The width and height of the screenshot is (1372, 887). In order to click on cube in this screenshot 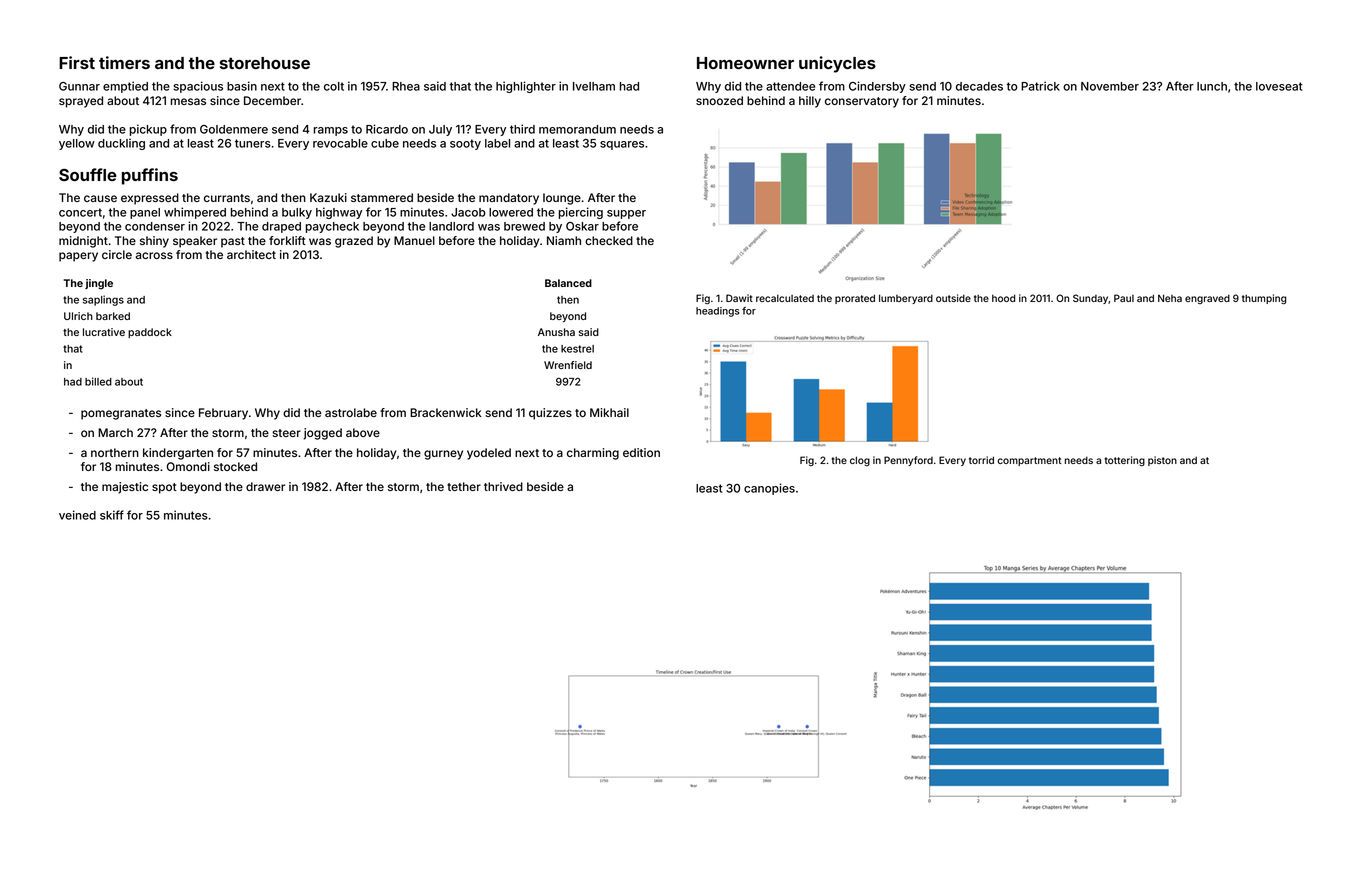, I will do `click(385, 143)`.
